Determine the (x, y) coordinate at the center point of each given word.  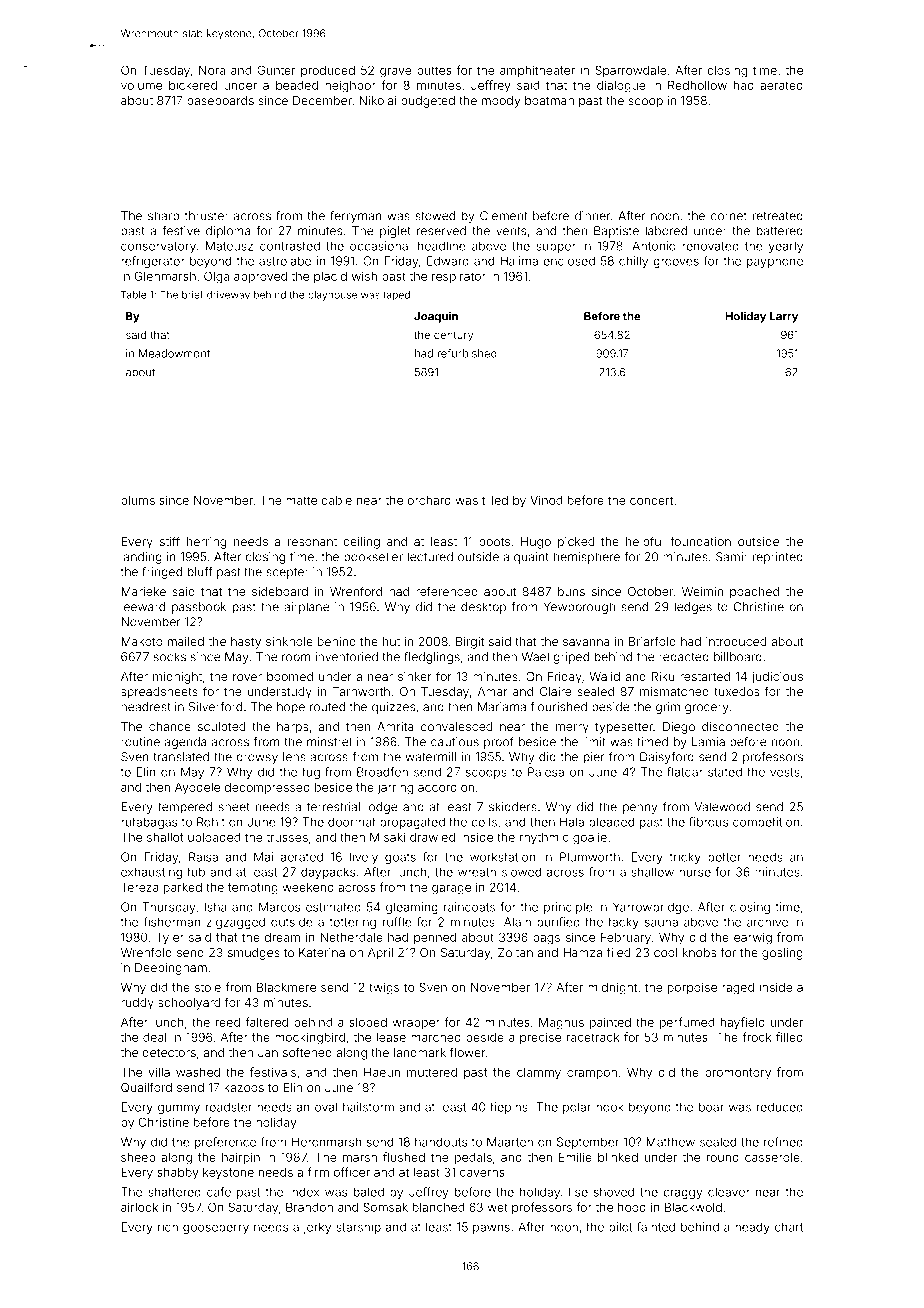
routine (140, 742)
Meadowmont (174, 353)
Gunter (276, 70)
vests (785, 772)
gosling (782, 954)
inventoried (346, 657)
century (453, 336)
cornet (729, 216)
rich (168, 1227)
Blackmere (286, 987)
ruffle (397, 922)
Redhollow (697, 85)
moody (501, 102)
